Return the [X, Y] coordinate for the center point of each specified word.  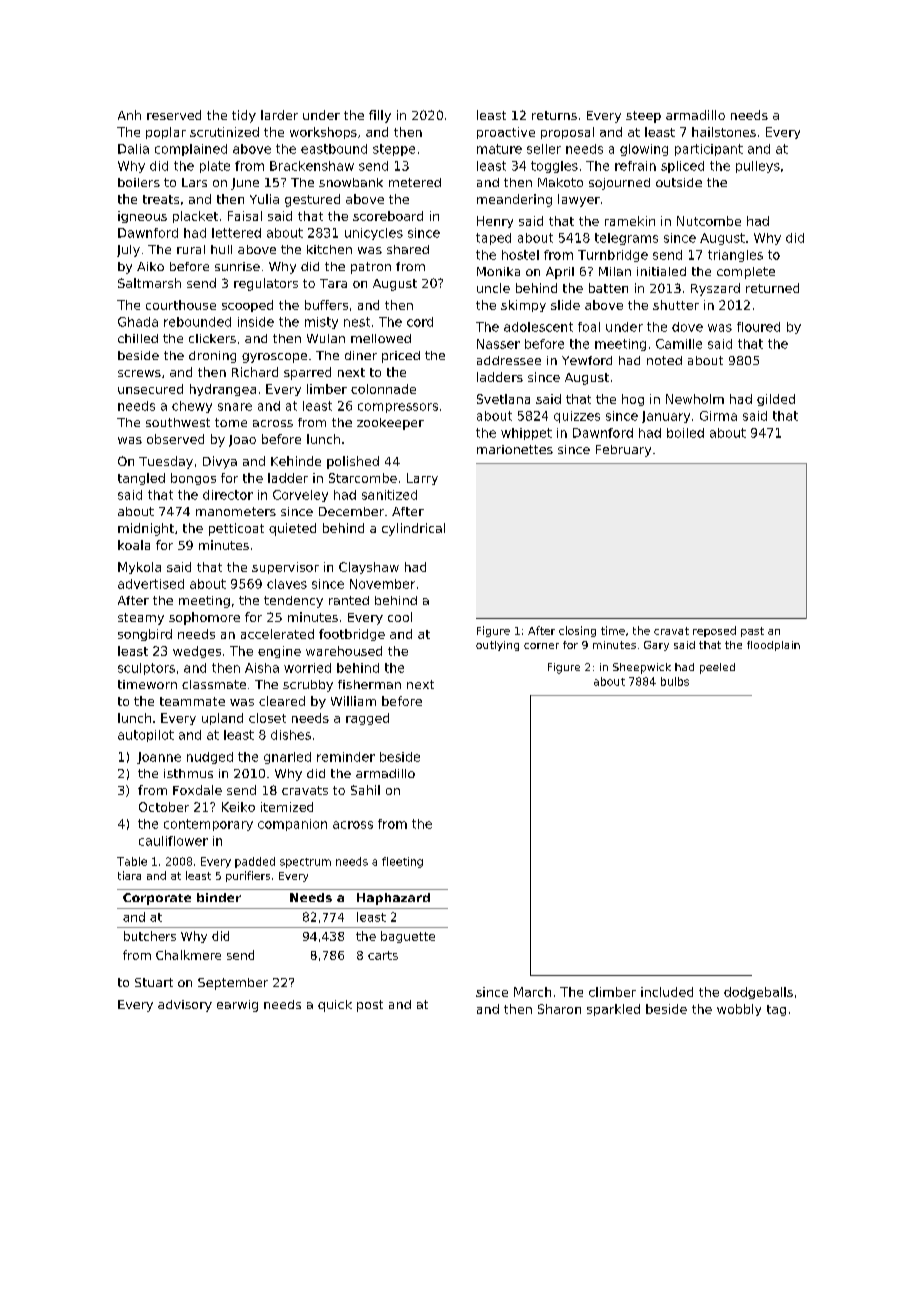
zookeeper [390, 424]
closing [577, 631]
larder [279, 115]
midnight [146, 529]
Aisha [262, 668]
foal [589, 327]
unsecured [150, 389]
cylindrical [413, 529]
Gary [656, 646]
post [370, 1006]
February [623, 451]
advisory [185, 1006]
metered [415, 182]
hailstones [724, 132]
